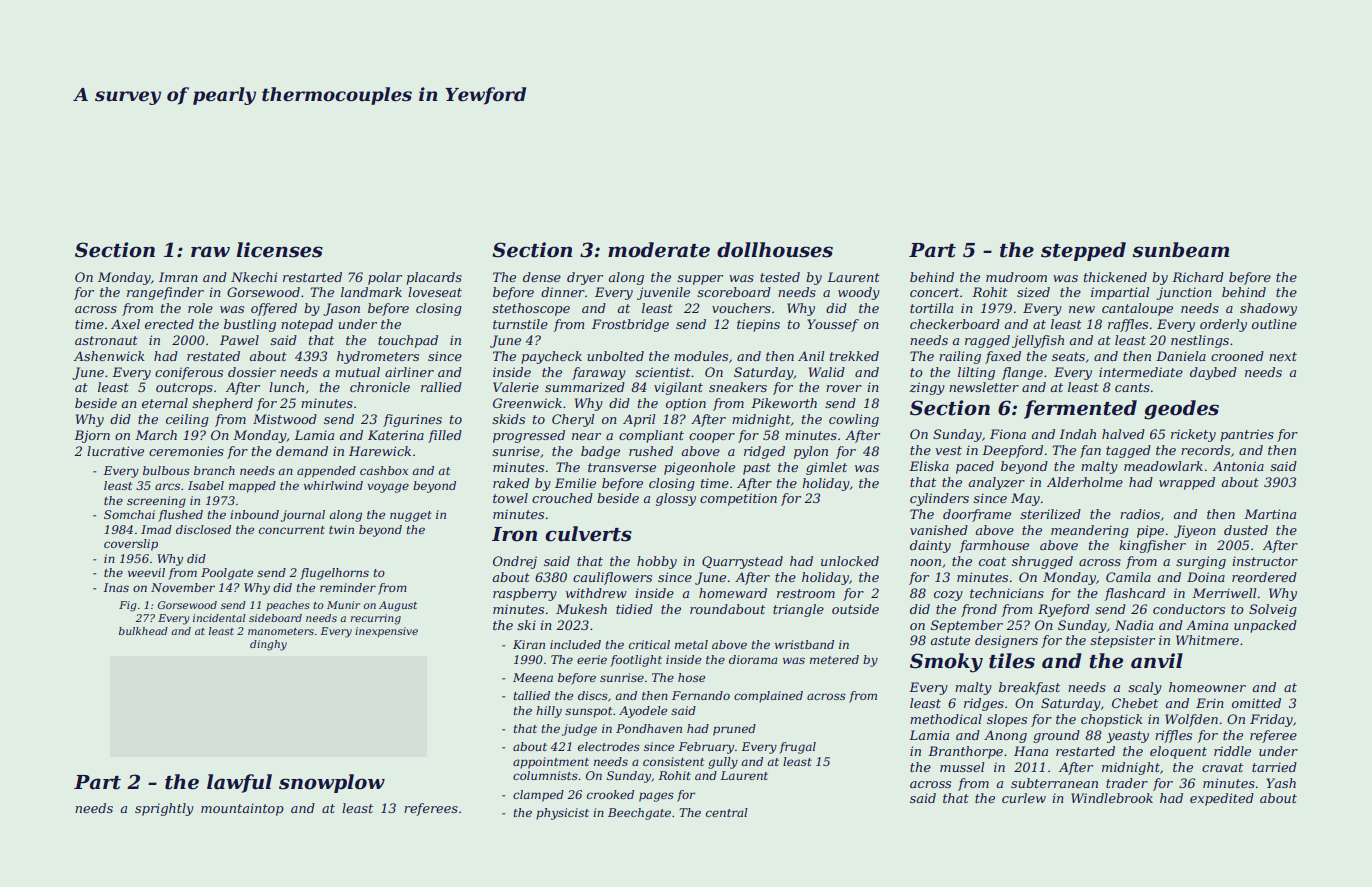 This image has height=887, width=1372. Describe the element at coordinates (341, 309) in the image. I see `Jason` at that location.
